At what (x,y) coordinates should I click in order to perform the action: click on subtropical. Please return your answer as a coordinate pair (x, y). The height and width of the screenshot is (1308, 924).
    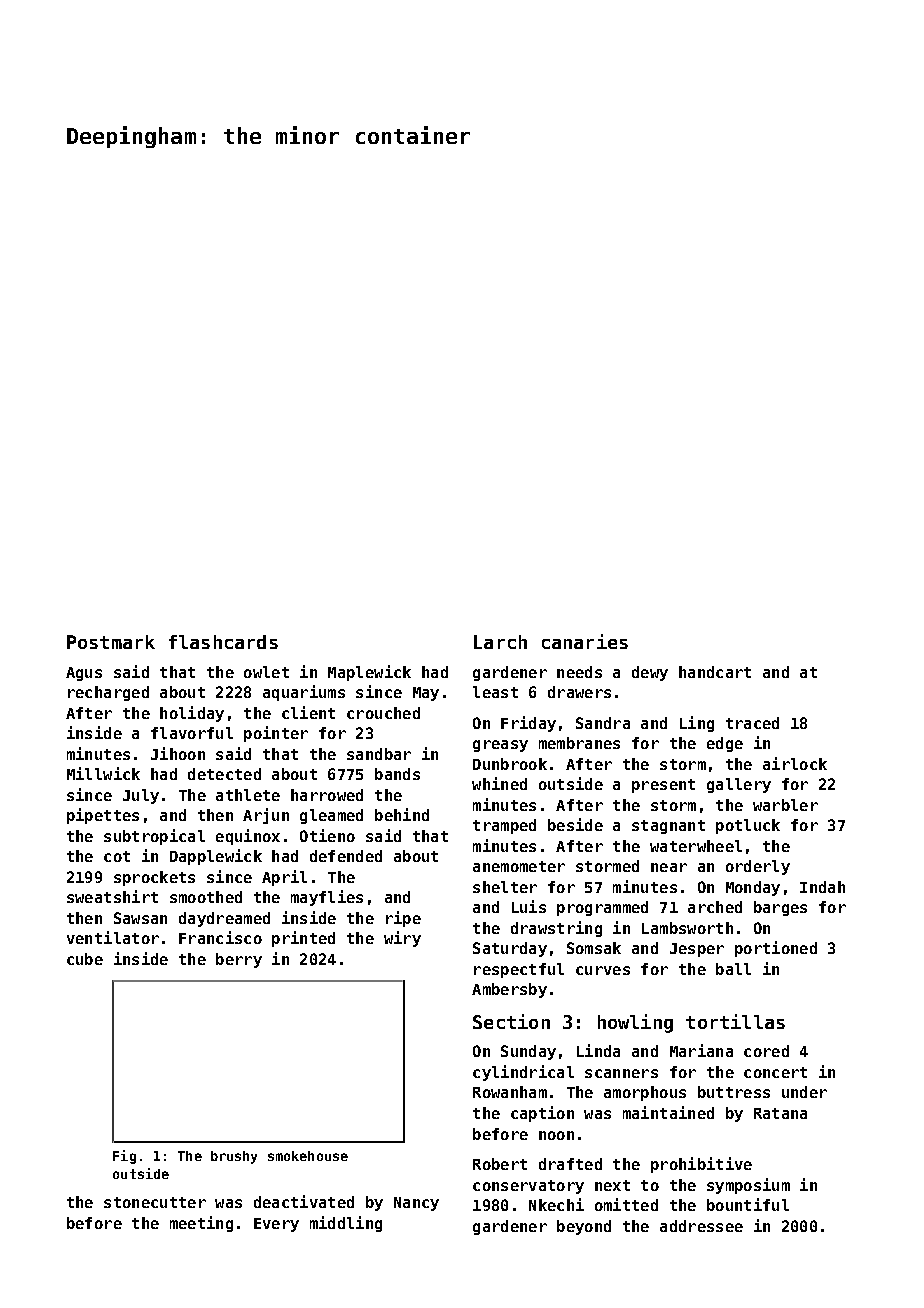
    Looking at the image, I should click on (154, 837).
